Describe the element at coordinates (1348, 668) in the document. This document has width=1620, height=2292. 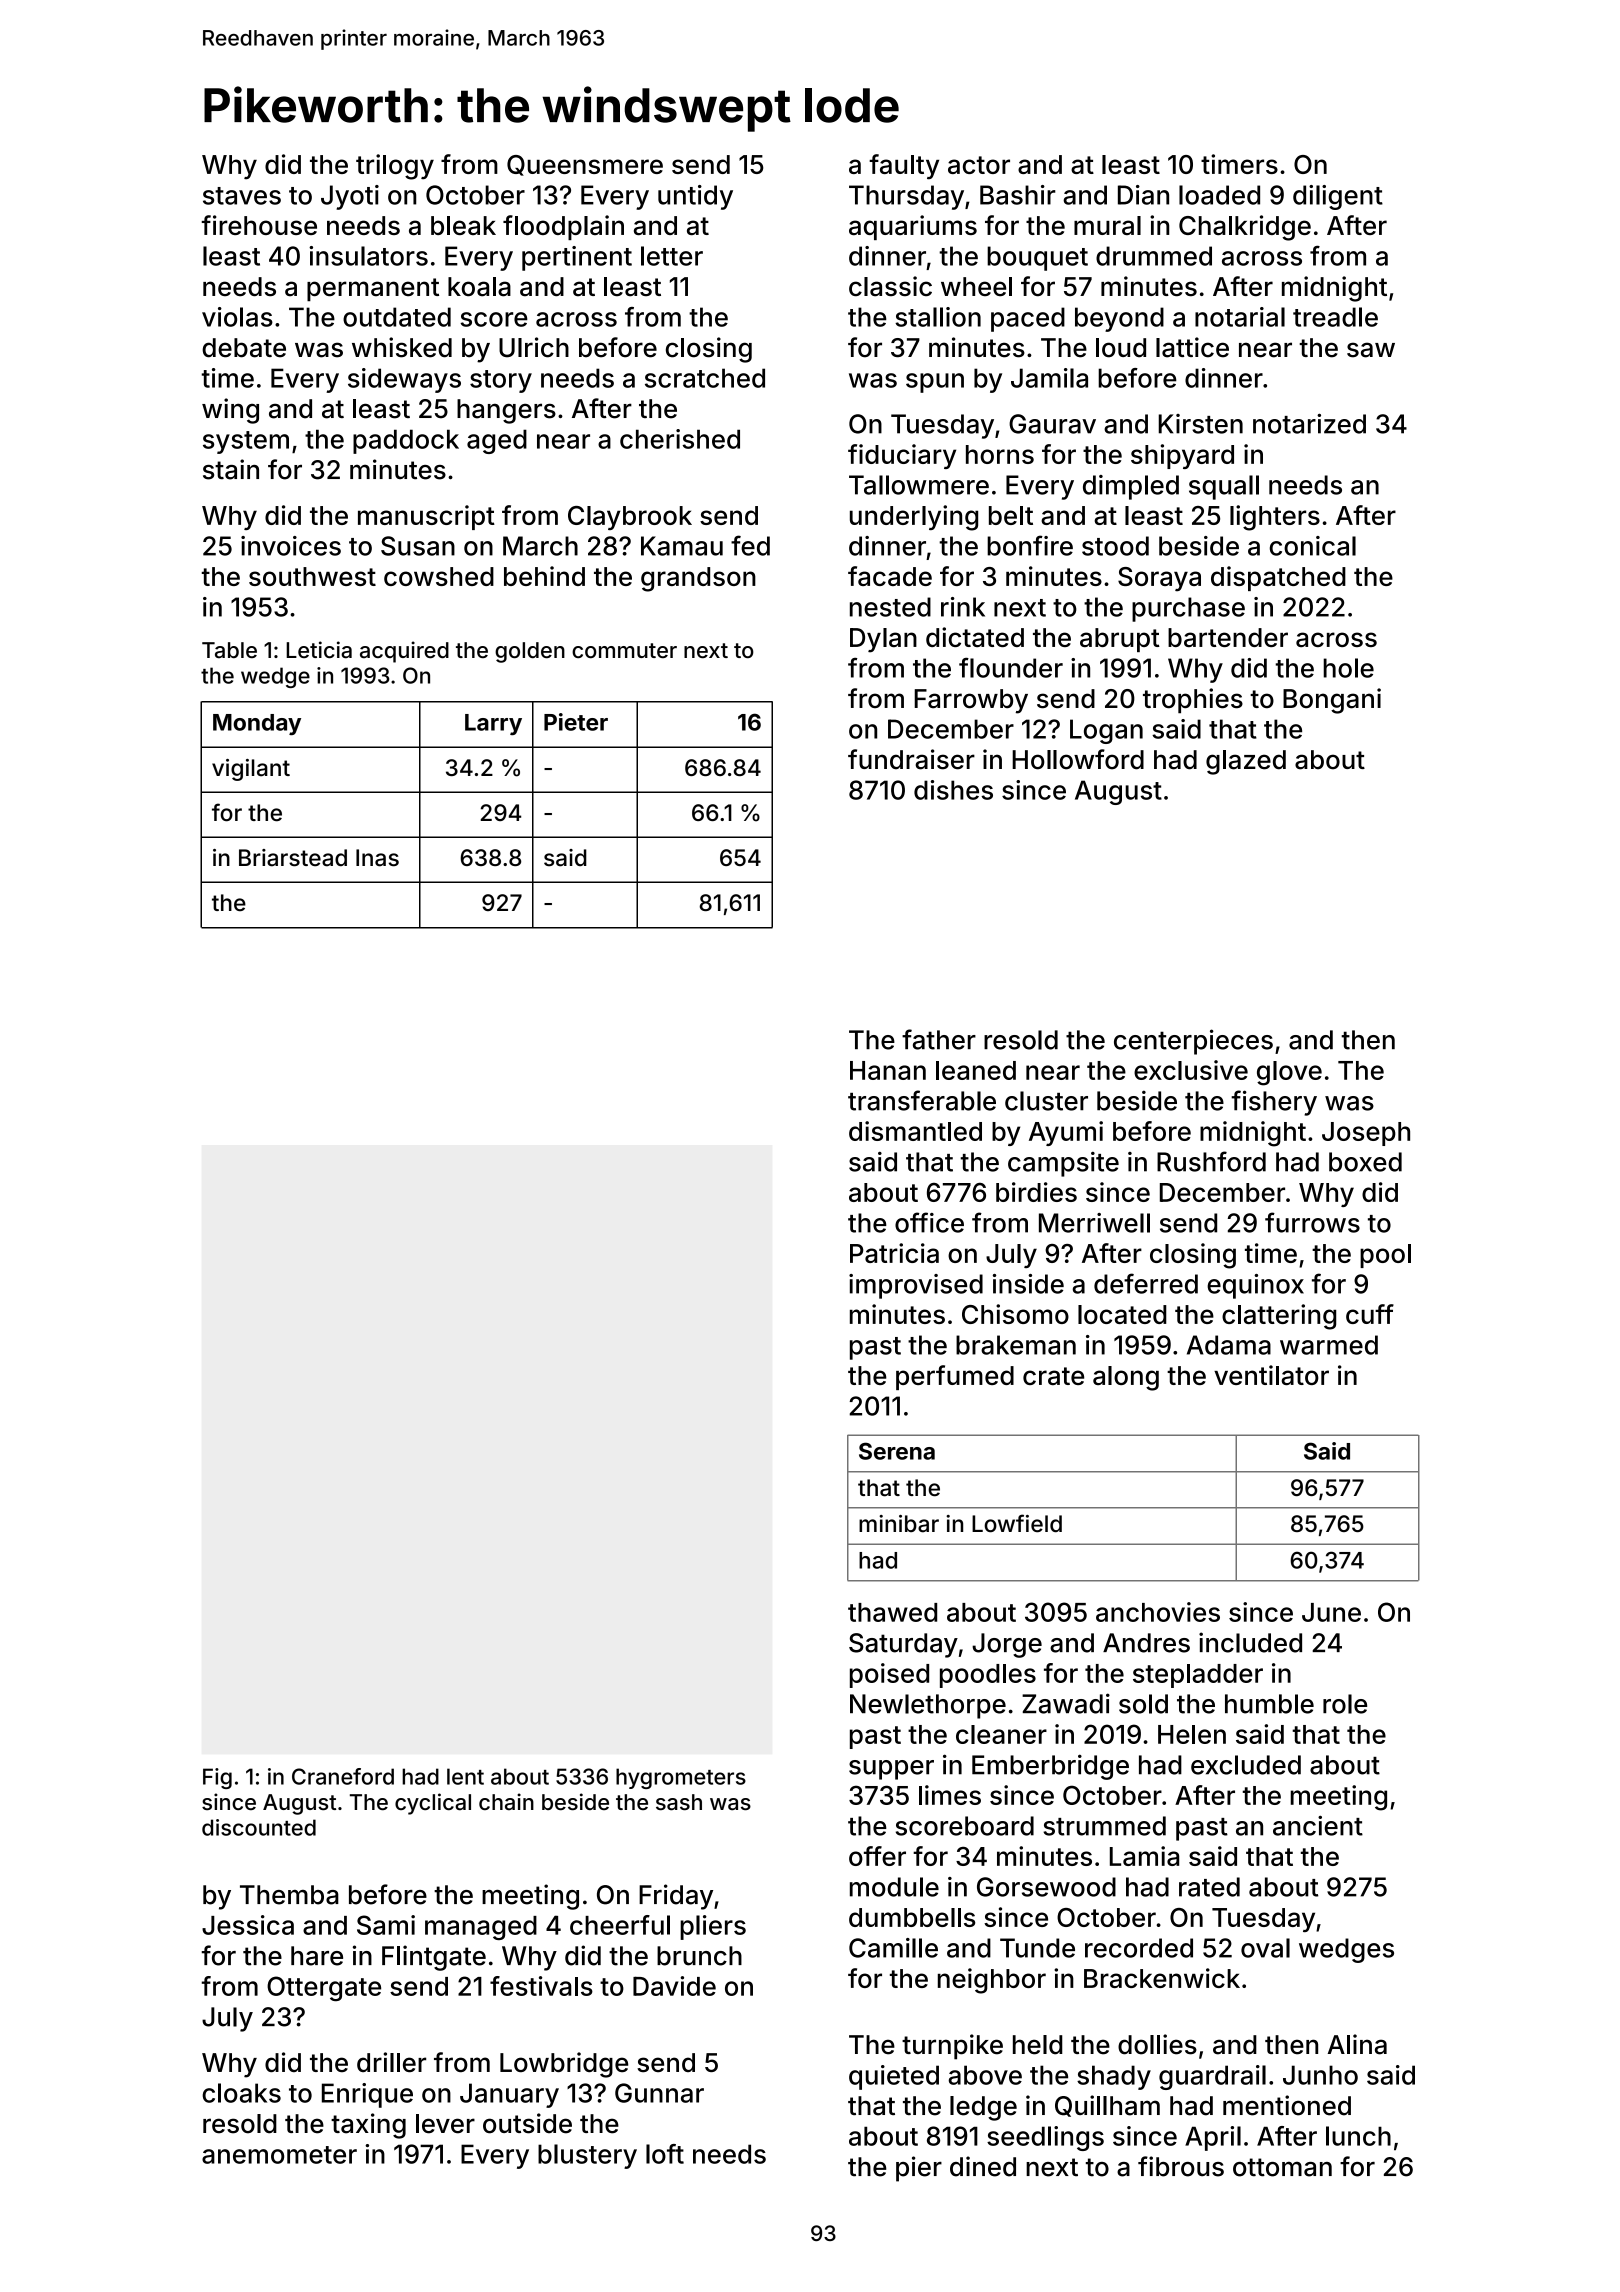
I see `hole` at that location.
